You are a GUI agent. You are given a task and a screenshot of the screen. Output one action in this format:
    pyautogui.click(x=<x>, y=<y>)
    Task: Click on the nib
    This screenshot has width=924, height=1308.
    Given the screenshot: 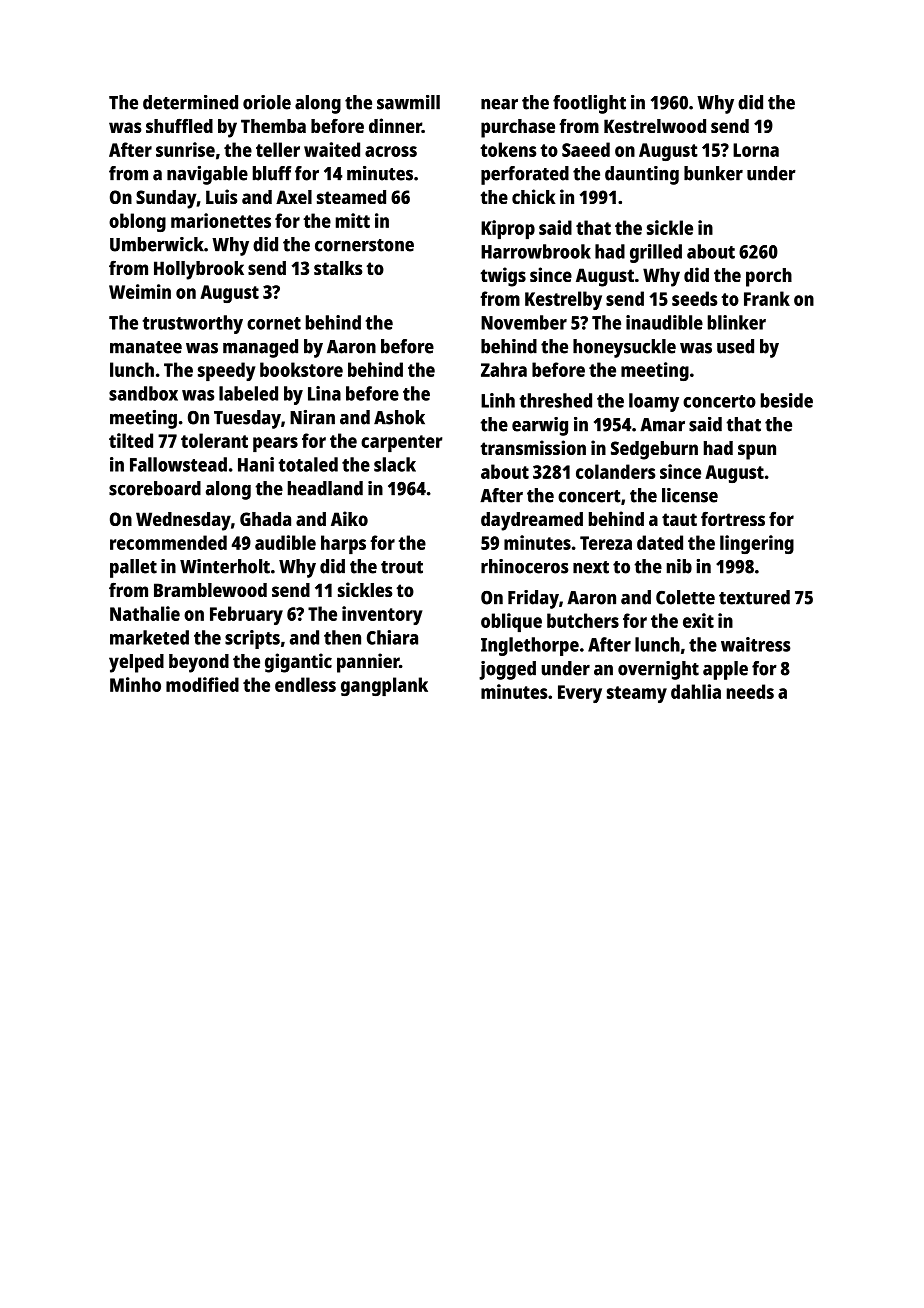 What is the action you would take?
    pyautogui.click(x=679, y=566)
